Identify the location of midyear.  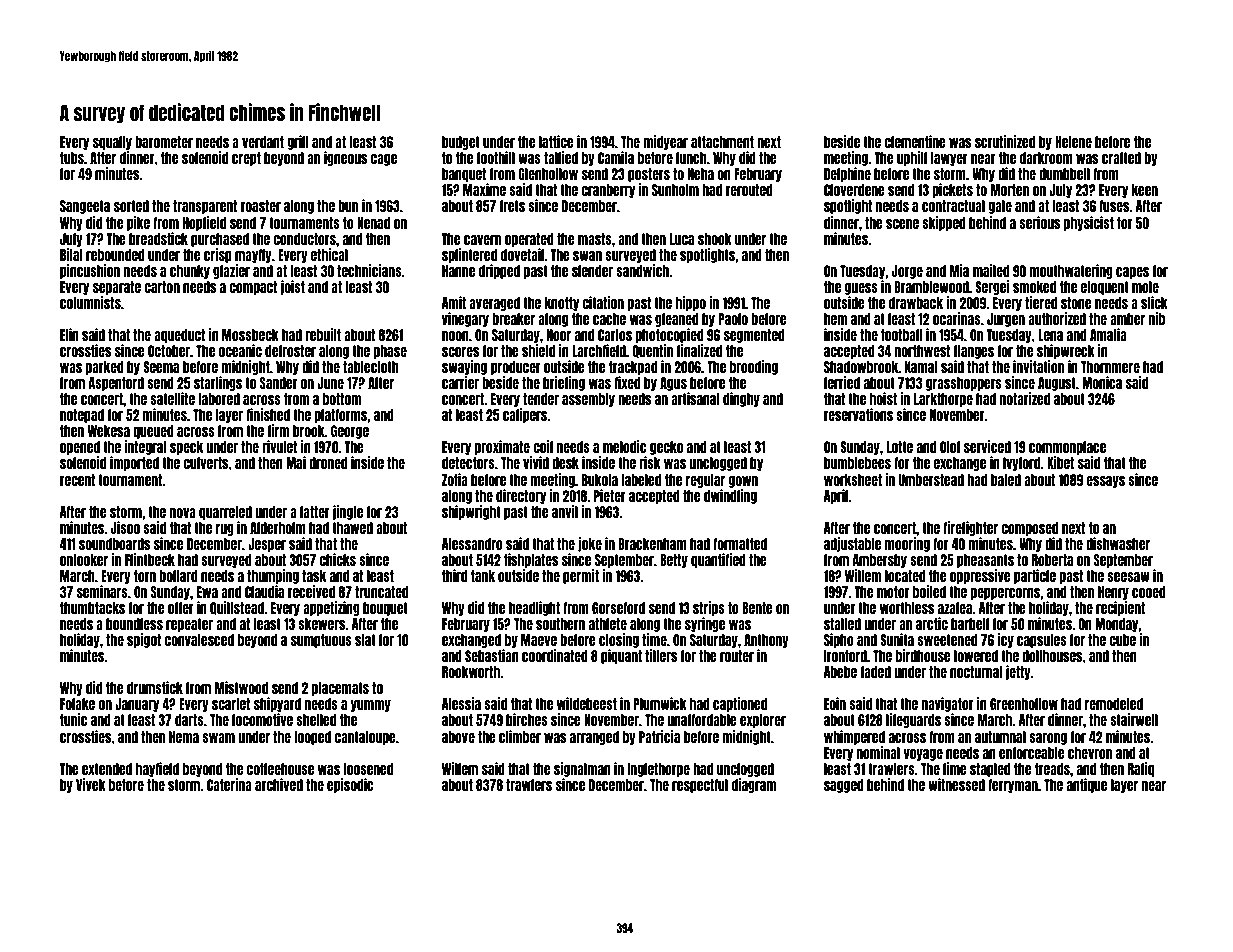
(665, 142).
